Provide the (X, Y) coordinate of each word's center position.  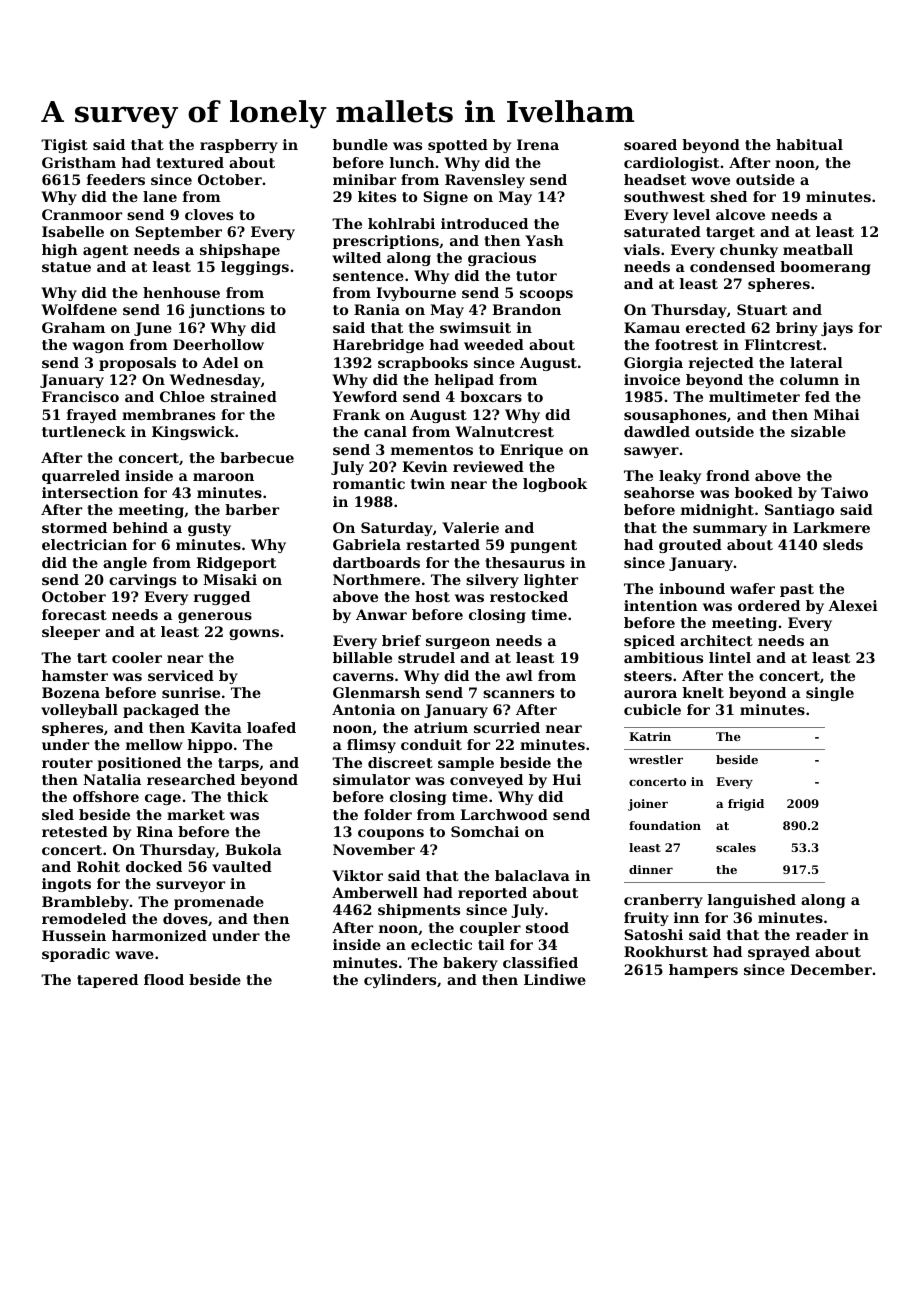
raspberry (239, 146)
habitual (809, 144)
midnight (717, 511)
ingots (66, 885)
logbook (555, 485)
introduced (484, 223)
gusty (209, 529)
